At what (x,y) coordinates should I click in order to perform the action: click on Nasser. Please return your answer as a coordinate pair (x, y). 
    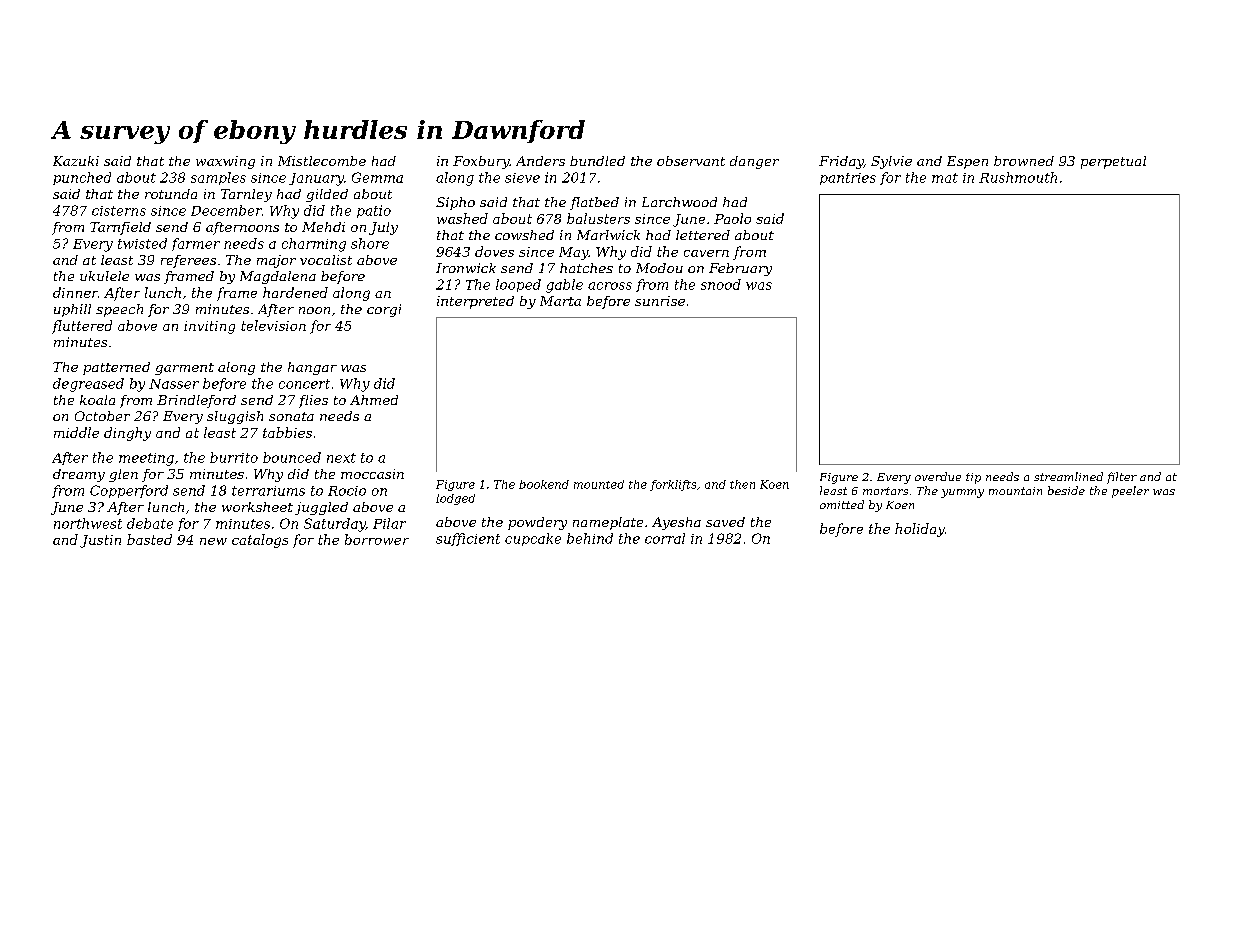
    Looking at the image, I should click on (174, 384).
